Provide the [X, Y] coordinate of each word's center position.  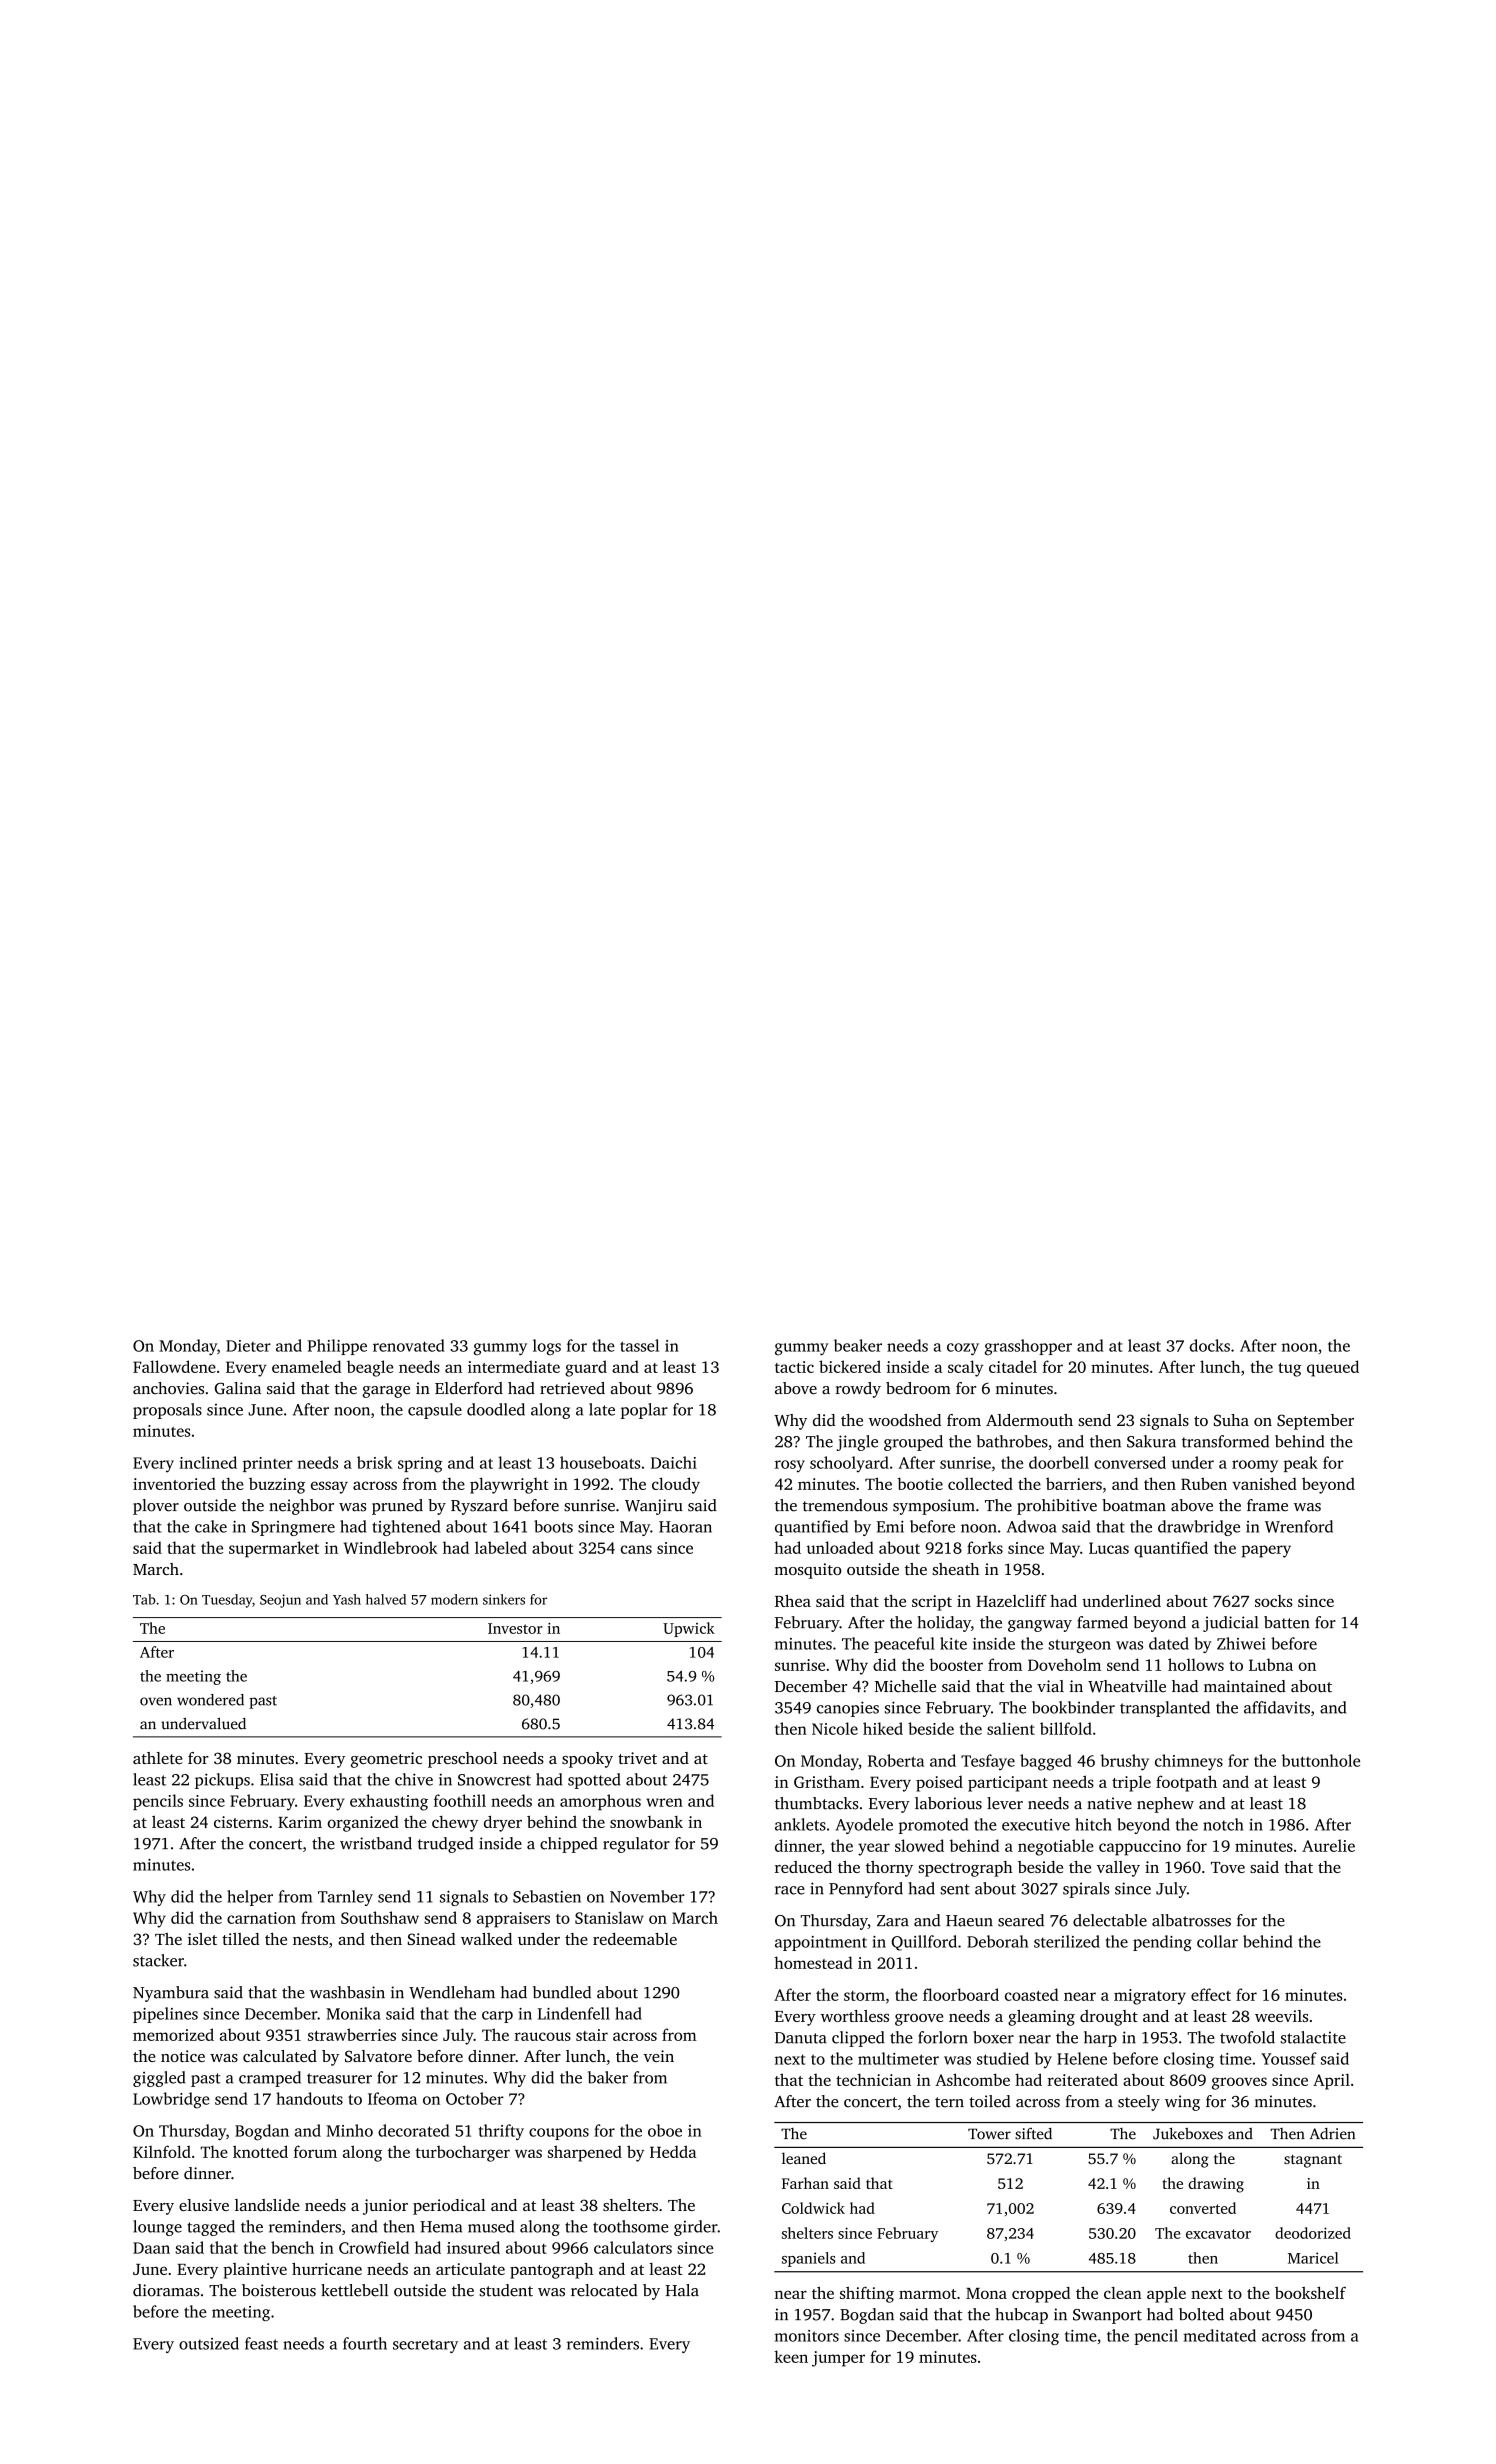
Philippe [337, 1347]
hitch [1093, 1824]
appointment [821, 1943]
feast [261, 2343]
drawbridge [1199, 1528]
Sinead [432, 1939]
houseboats [600, 1462]
